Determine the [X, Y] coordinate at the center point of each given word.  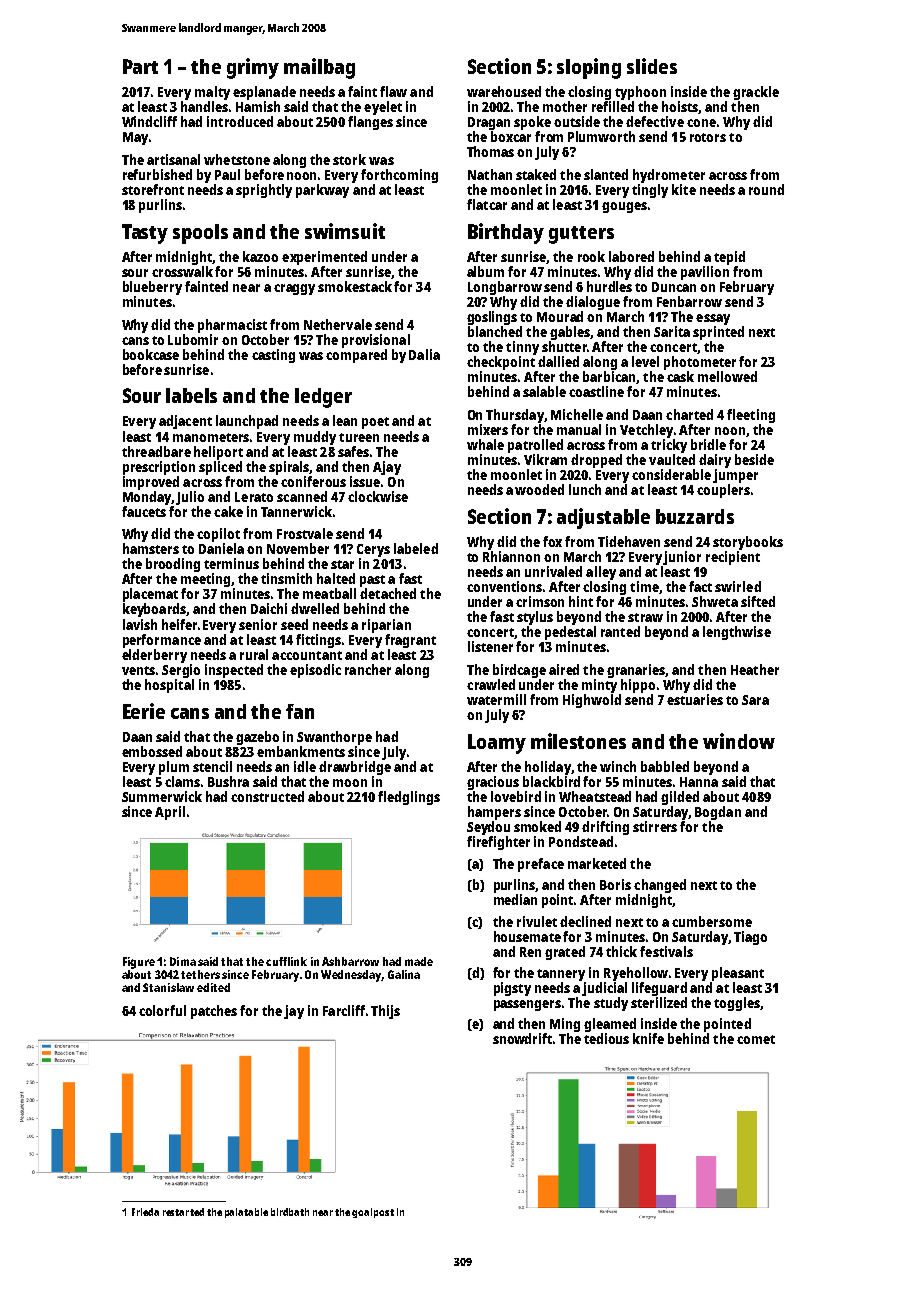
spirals [289, 468]
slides [652, 66]
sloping [589, 68]
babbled [665, 766]
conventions [504, 586]
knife [648, 1038]
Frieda [145, 1212]
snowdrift [522, 1038]
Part [140, 66]
